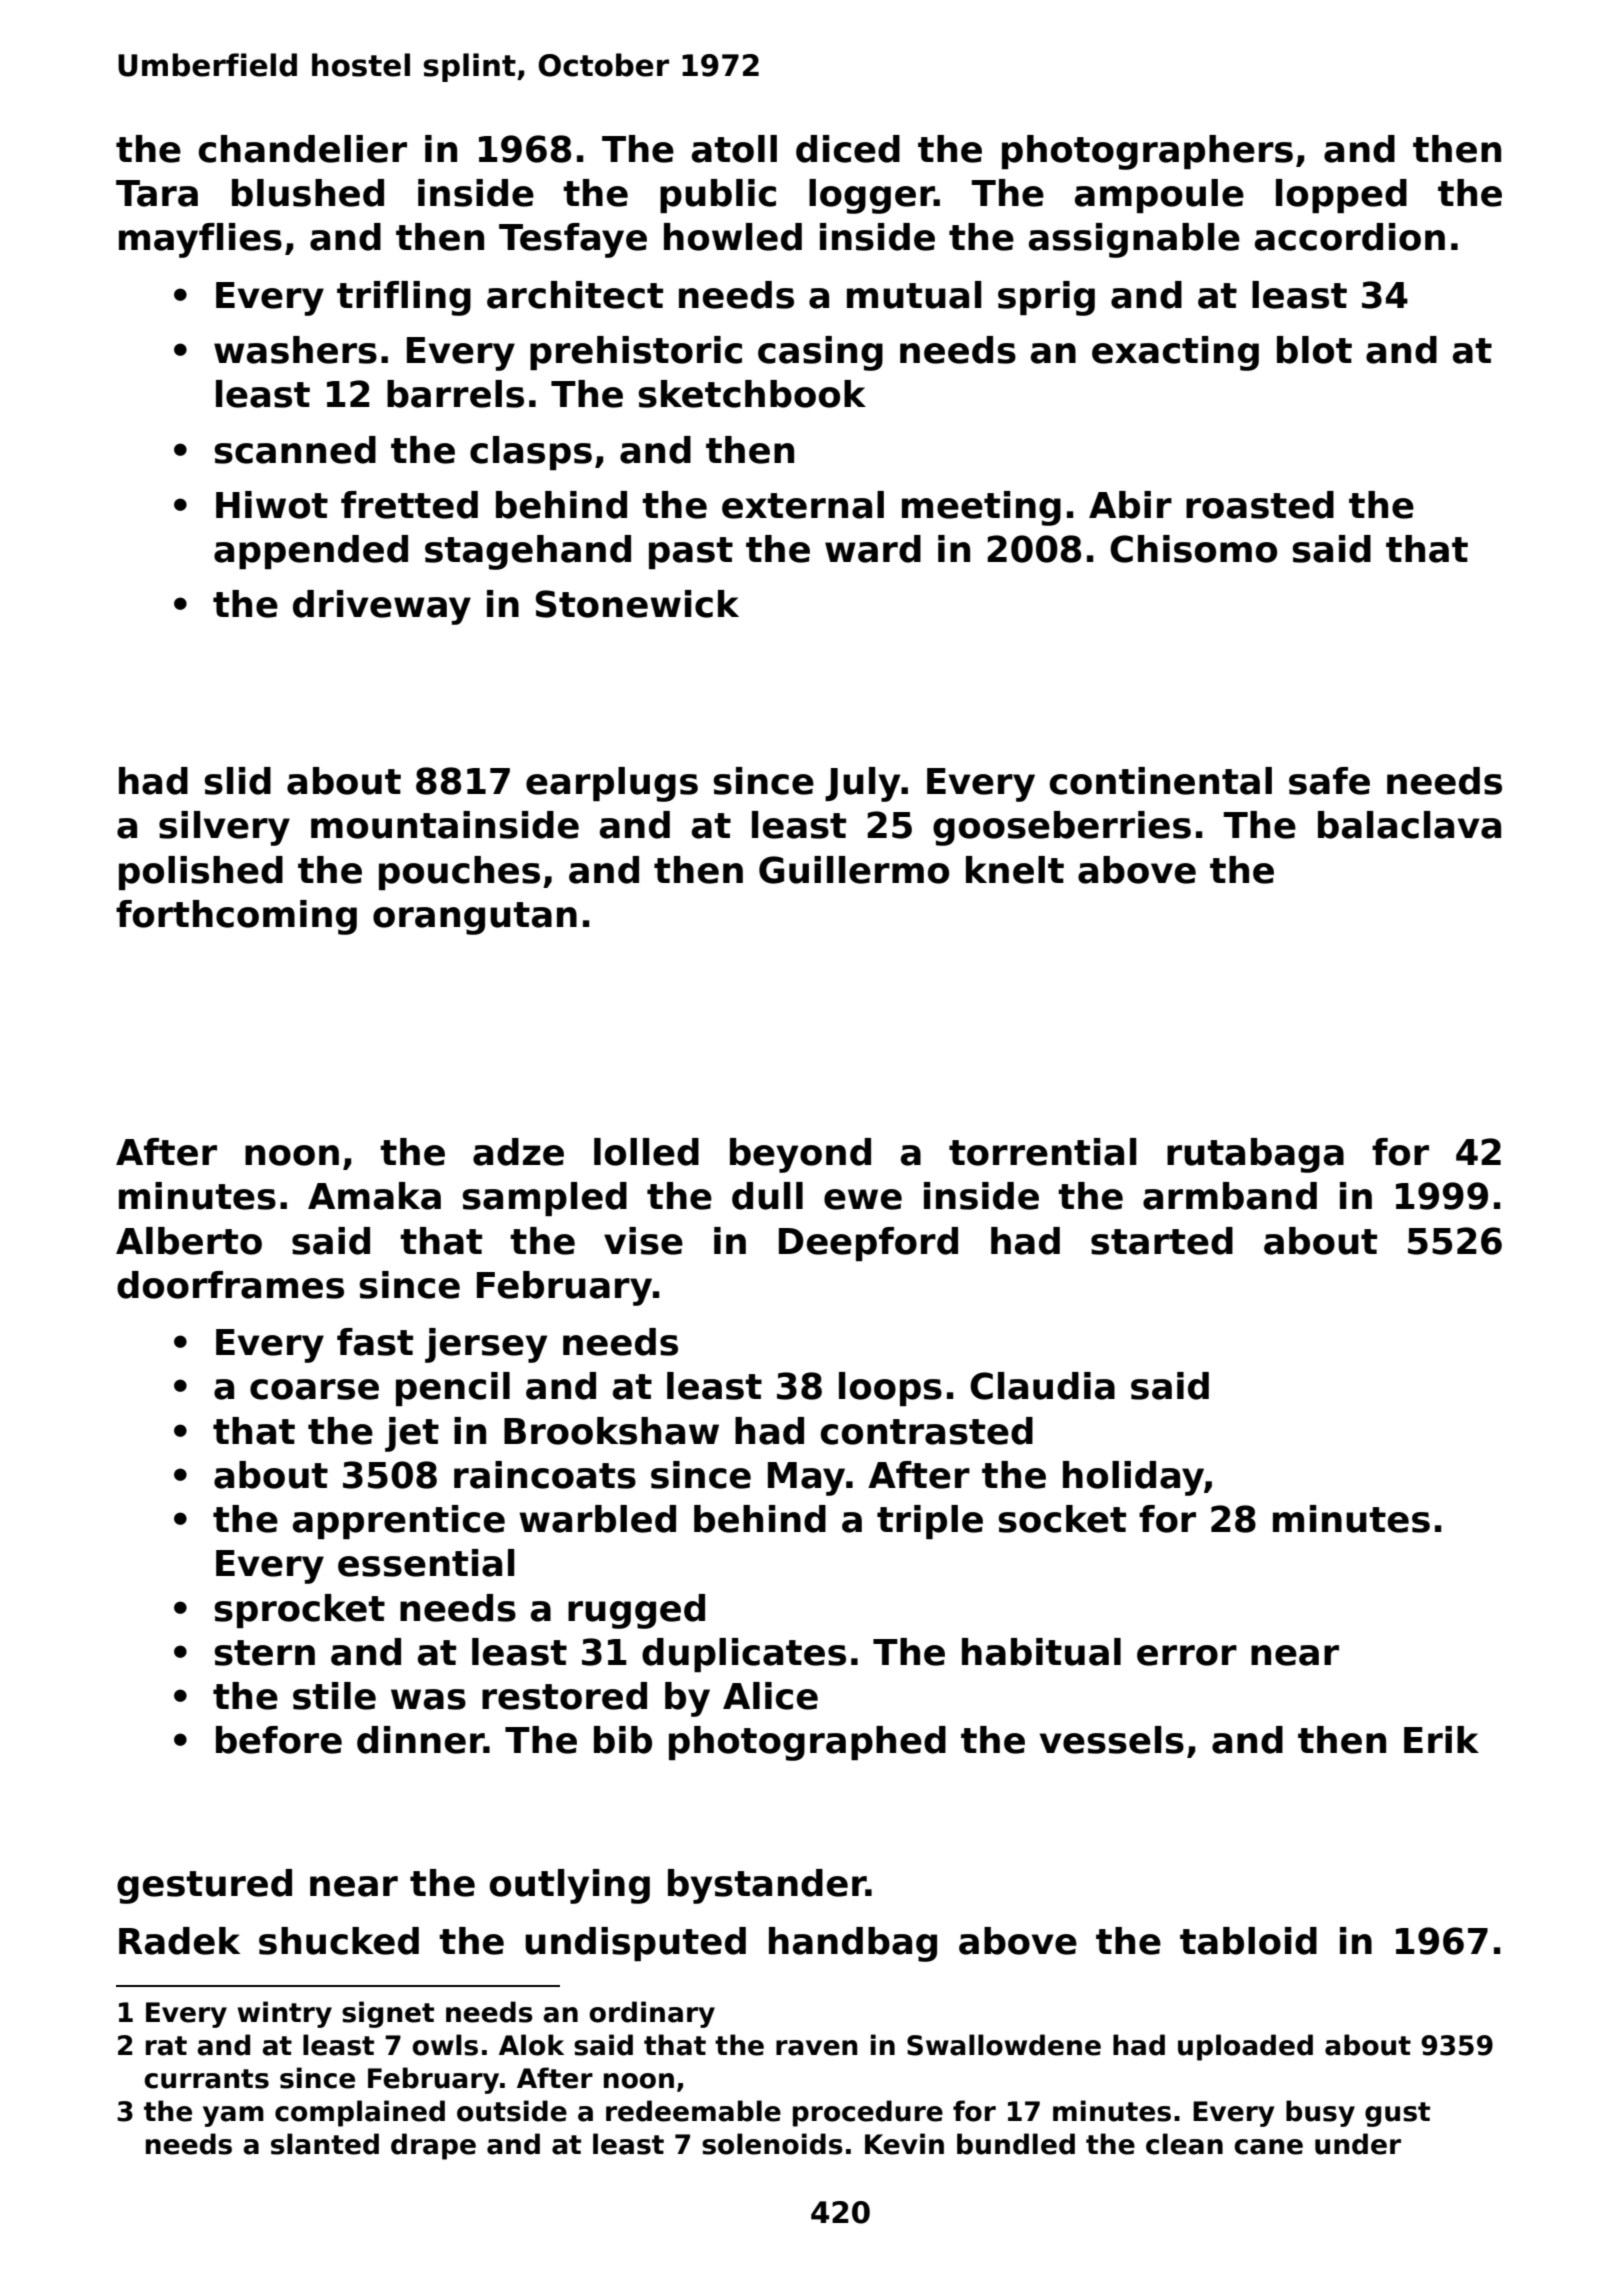  Describe the element at coordinates (528, 552) in the page. I see `stagehand` at that location.
